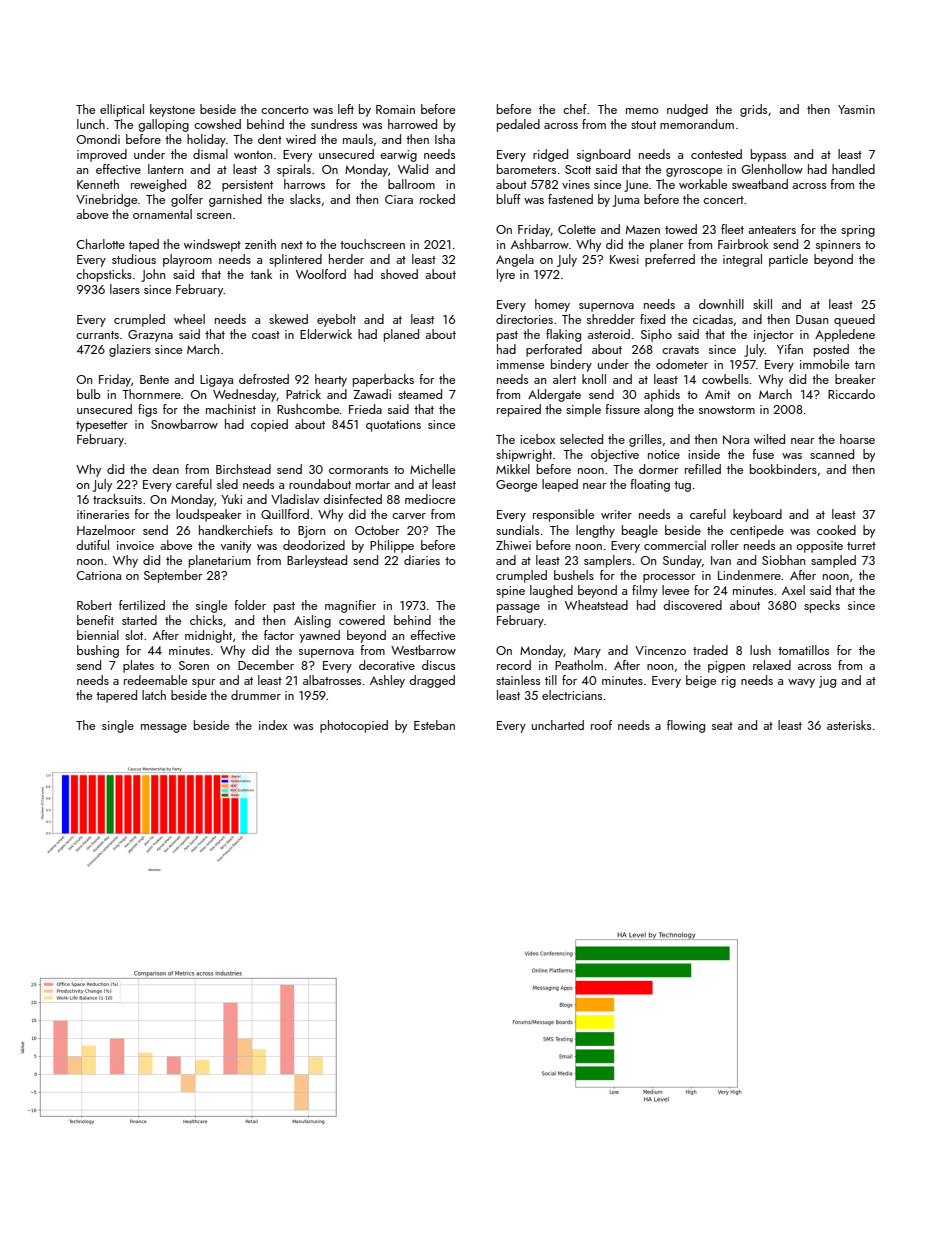 The width and height of the document is (952, 1233). What do you see at coordinates (725, 379) in the document?
I see `cowbells` at bounding box center [725, 379].
